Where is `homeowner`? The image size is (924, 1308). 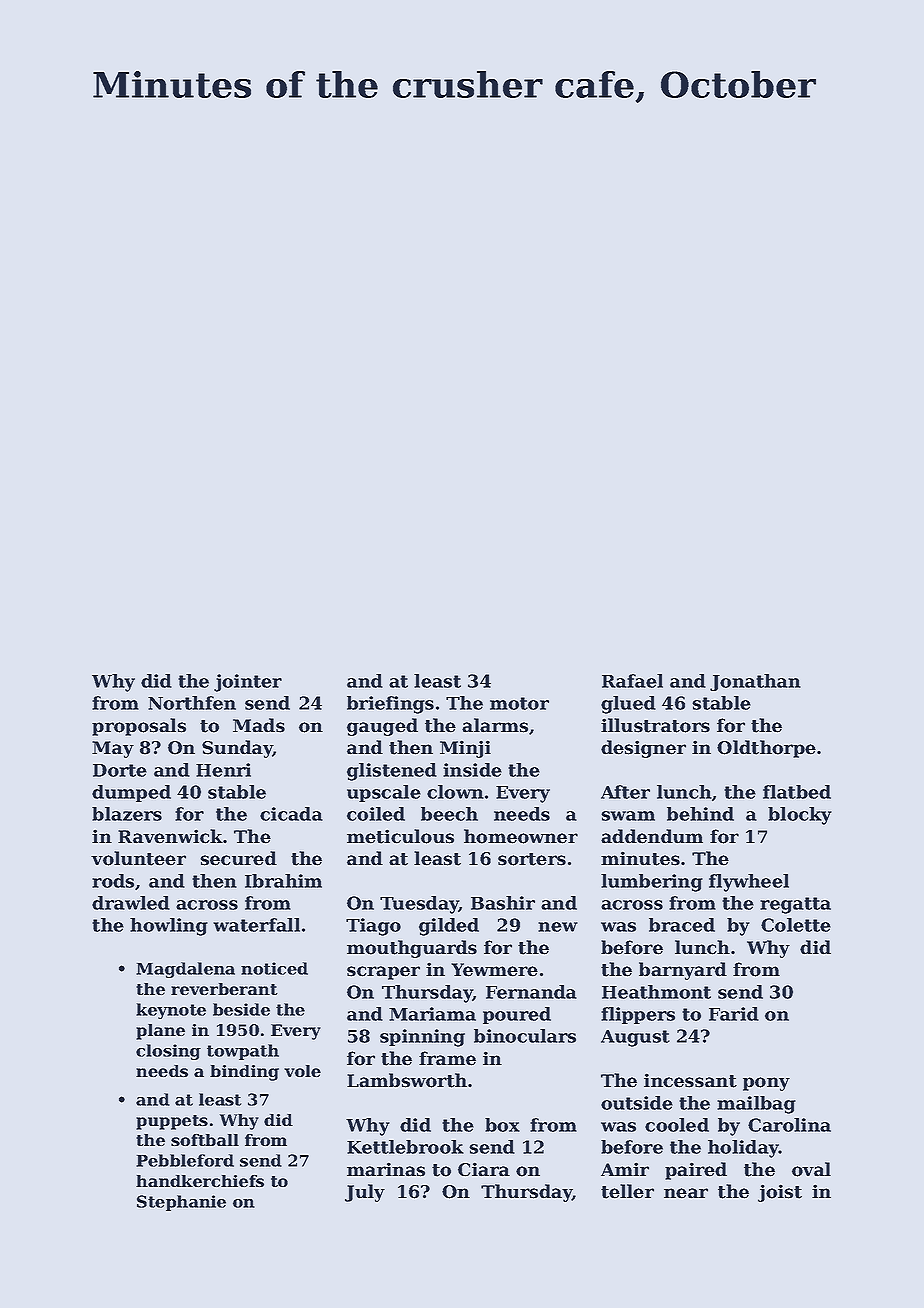
homeowner is located at coordinates (521, 836).
